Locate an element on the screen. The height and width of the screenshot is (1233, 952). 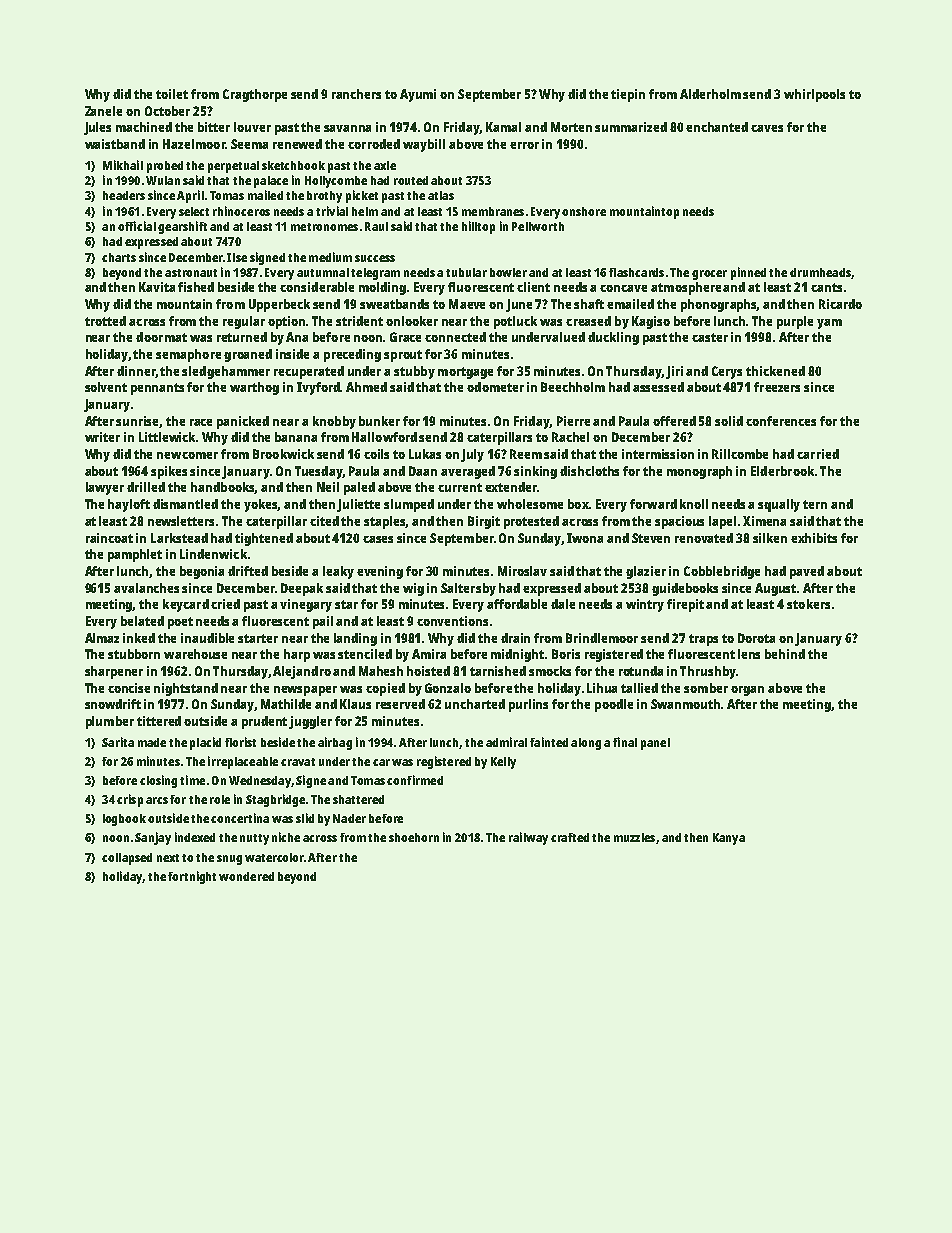
Alderholm is located at coordinates (710, 94).
